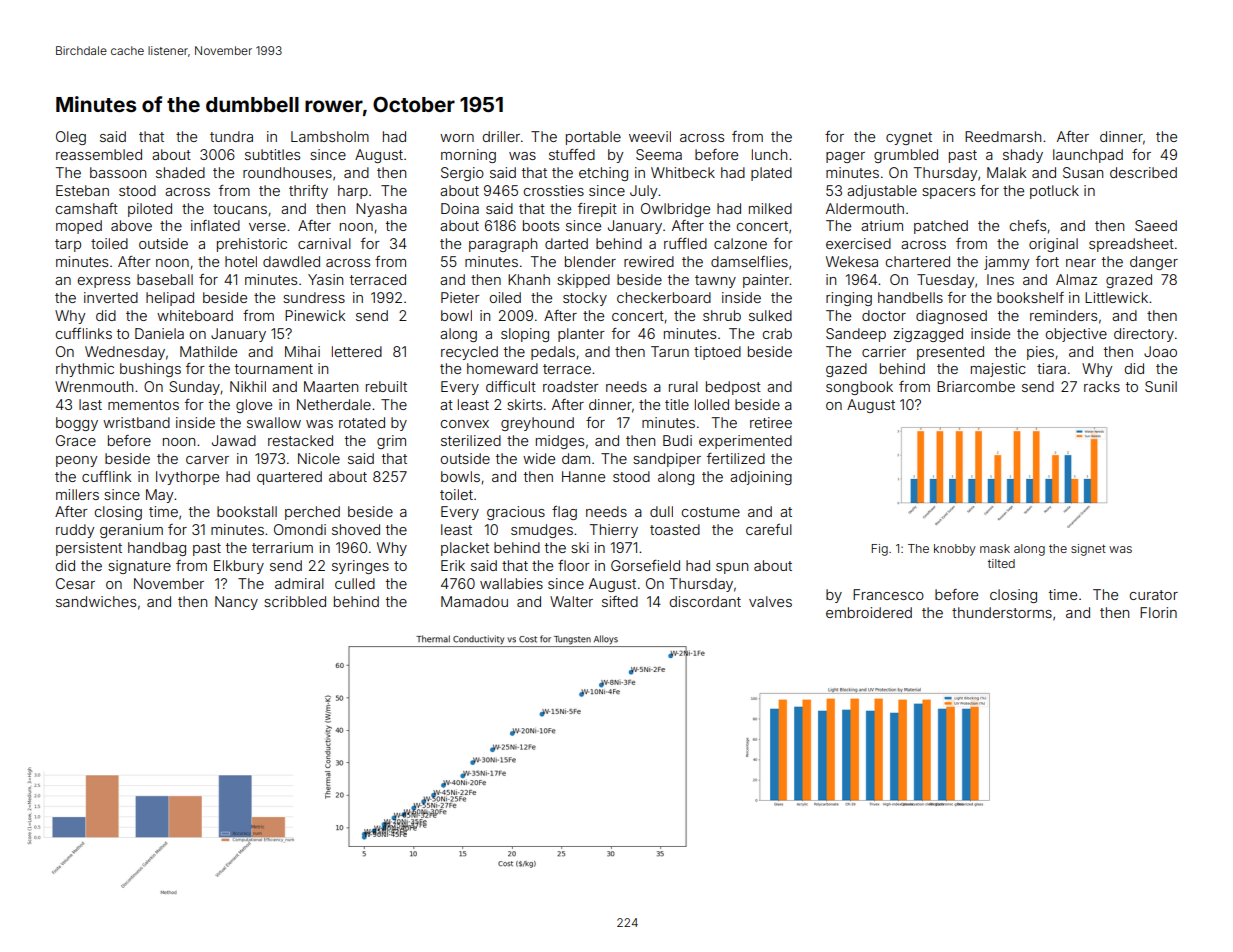  Describe the element at coordinates (1063, 315) in the screenshot. I see `reminders` at that location.
